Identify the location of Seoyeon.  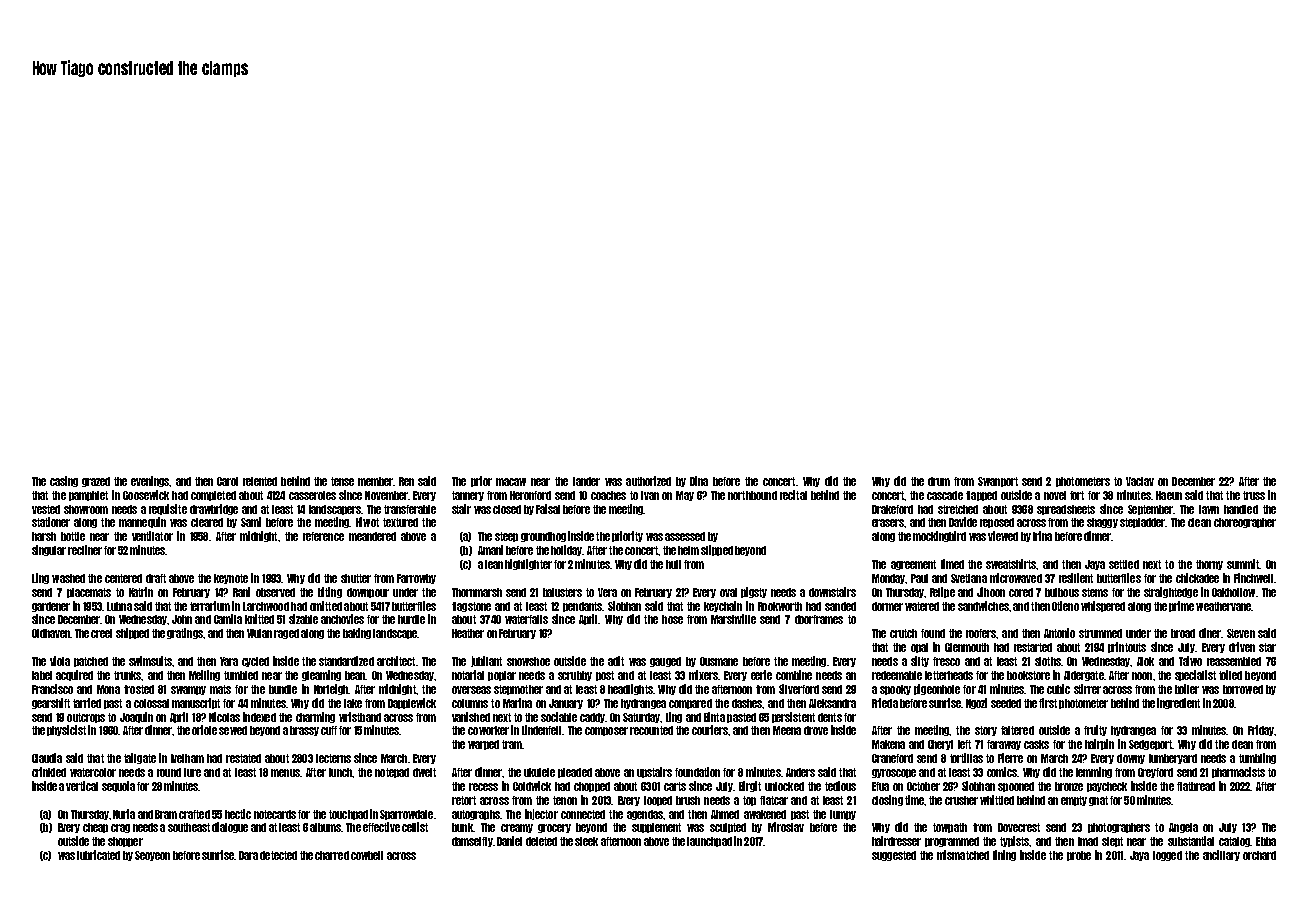
(152, 856).
